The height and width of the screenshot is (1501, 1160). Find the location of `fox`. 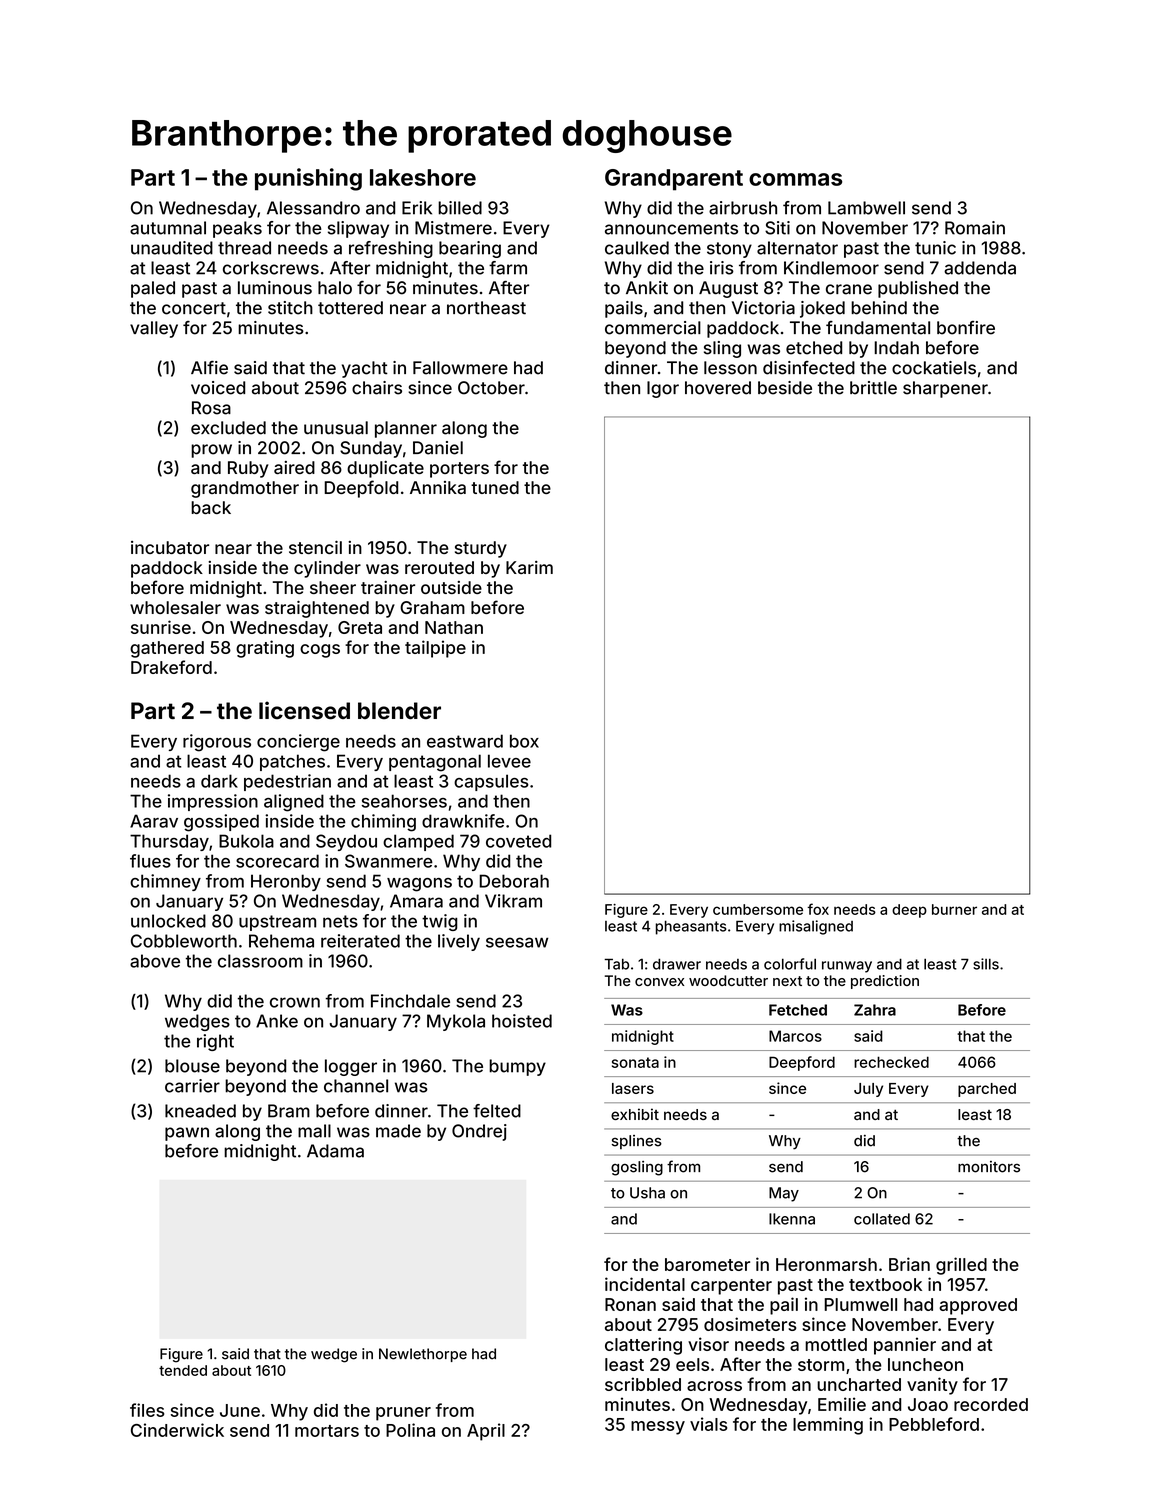

fox is located at coordinates (818, 909).
